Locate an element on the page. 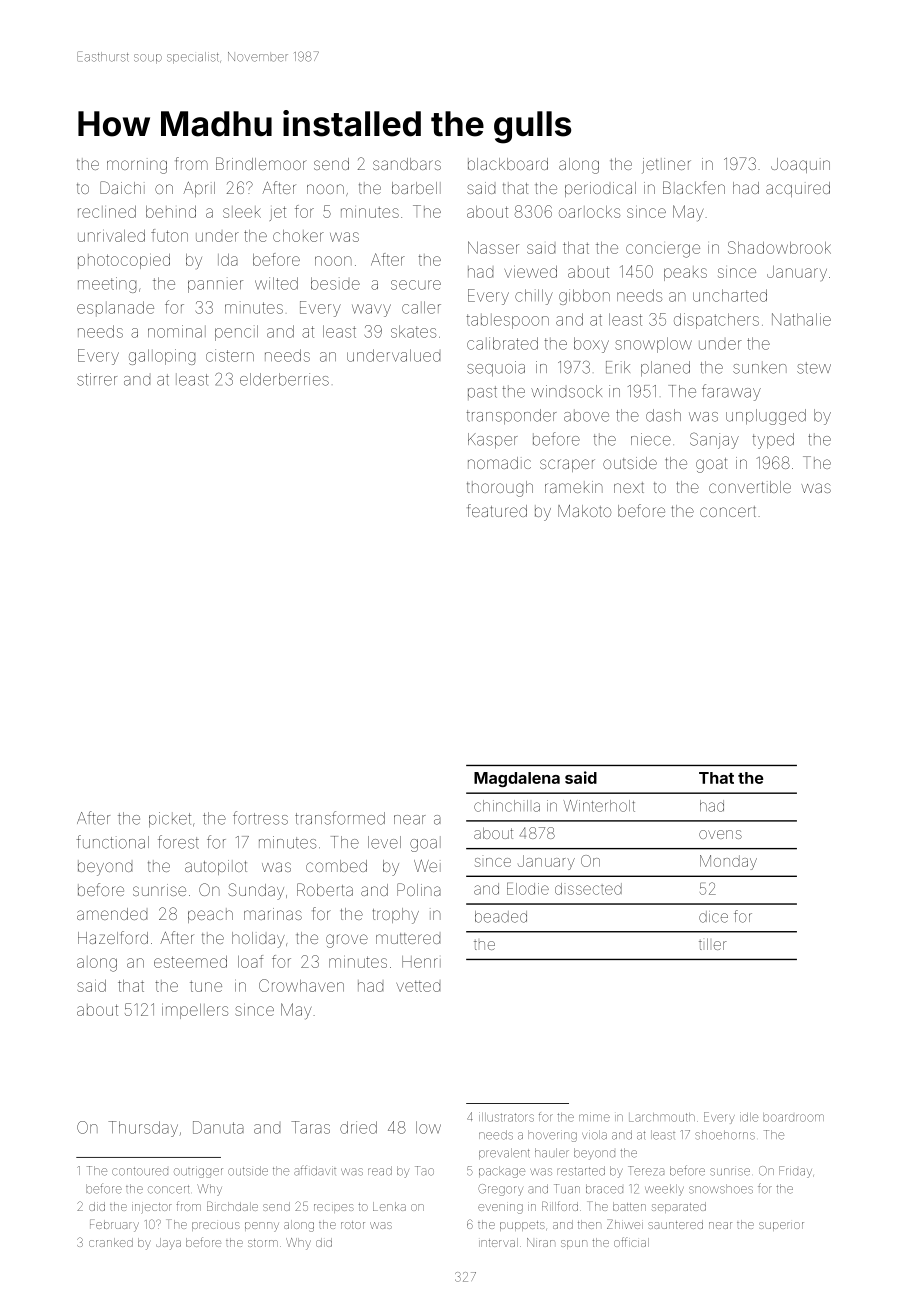 This image has width=908, height=1316. gibbon is located at coordinates (584, 297).
